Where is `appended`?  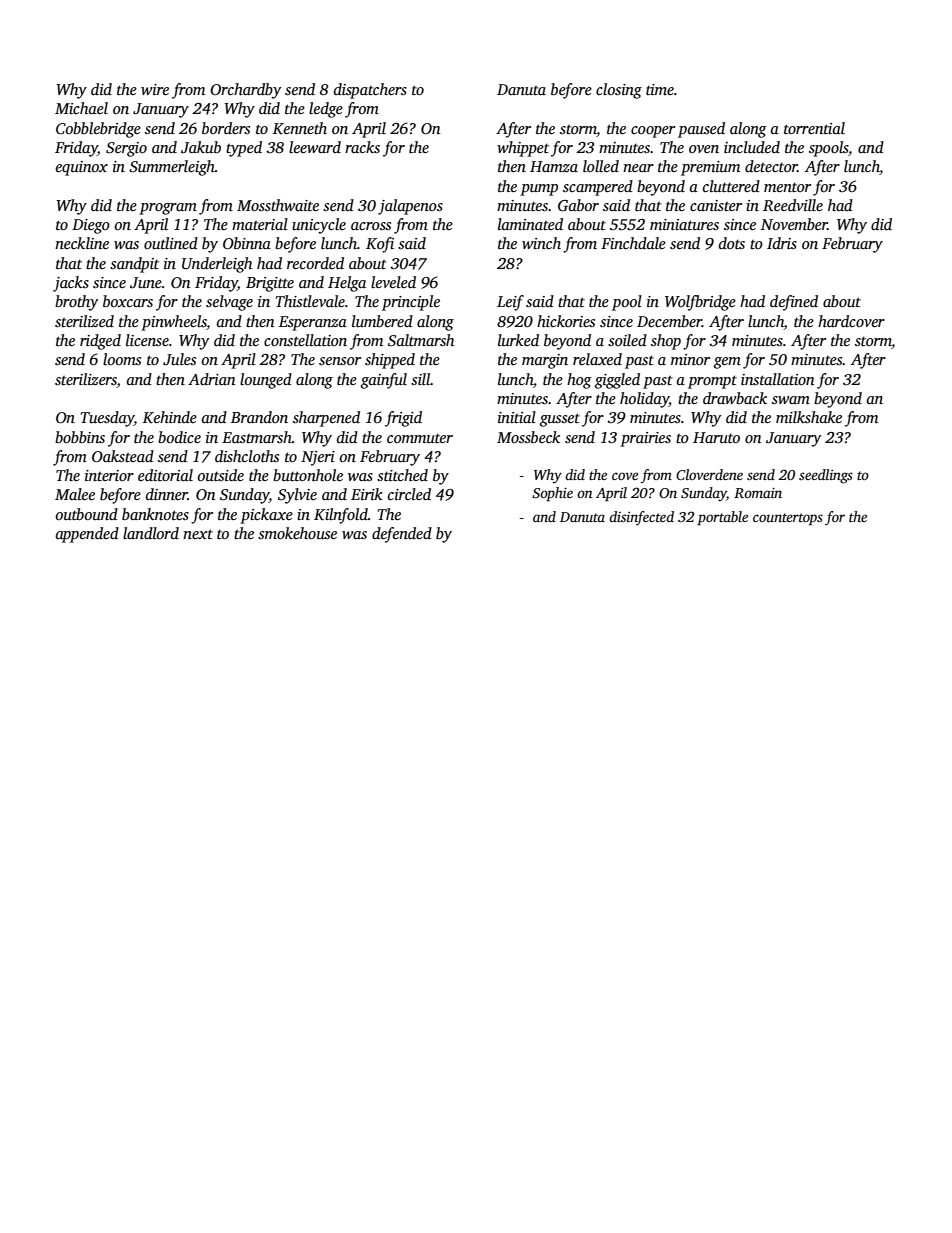
appended is located at coordinates (87, 535).
